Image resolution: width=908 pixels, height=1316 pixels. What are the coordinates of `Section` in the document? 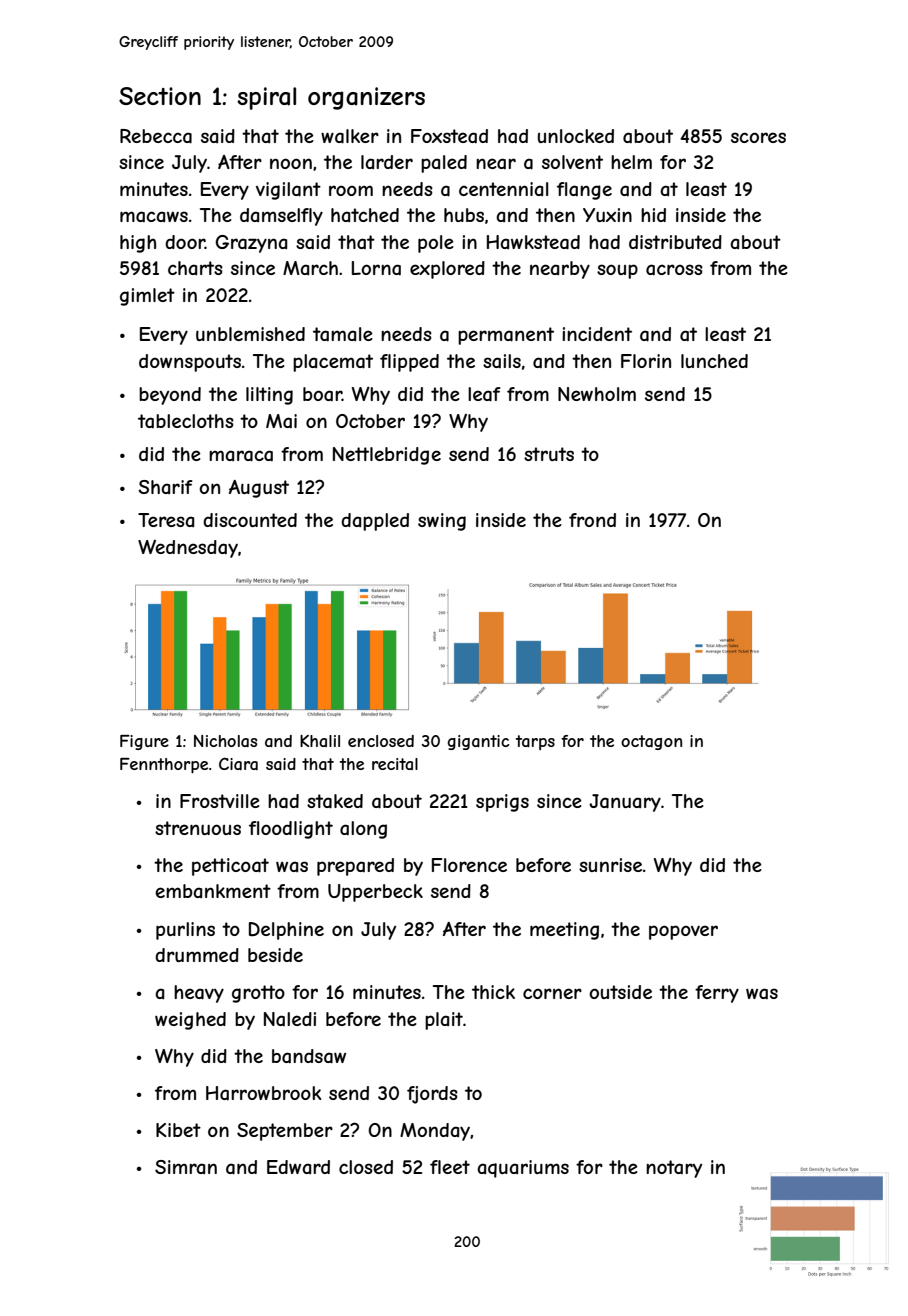 It's located at (160, 96).
